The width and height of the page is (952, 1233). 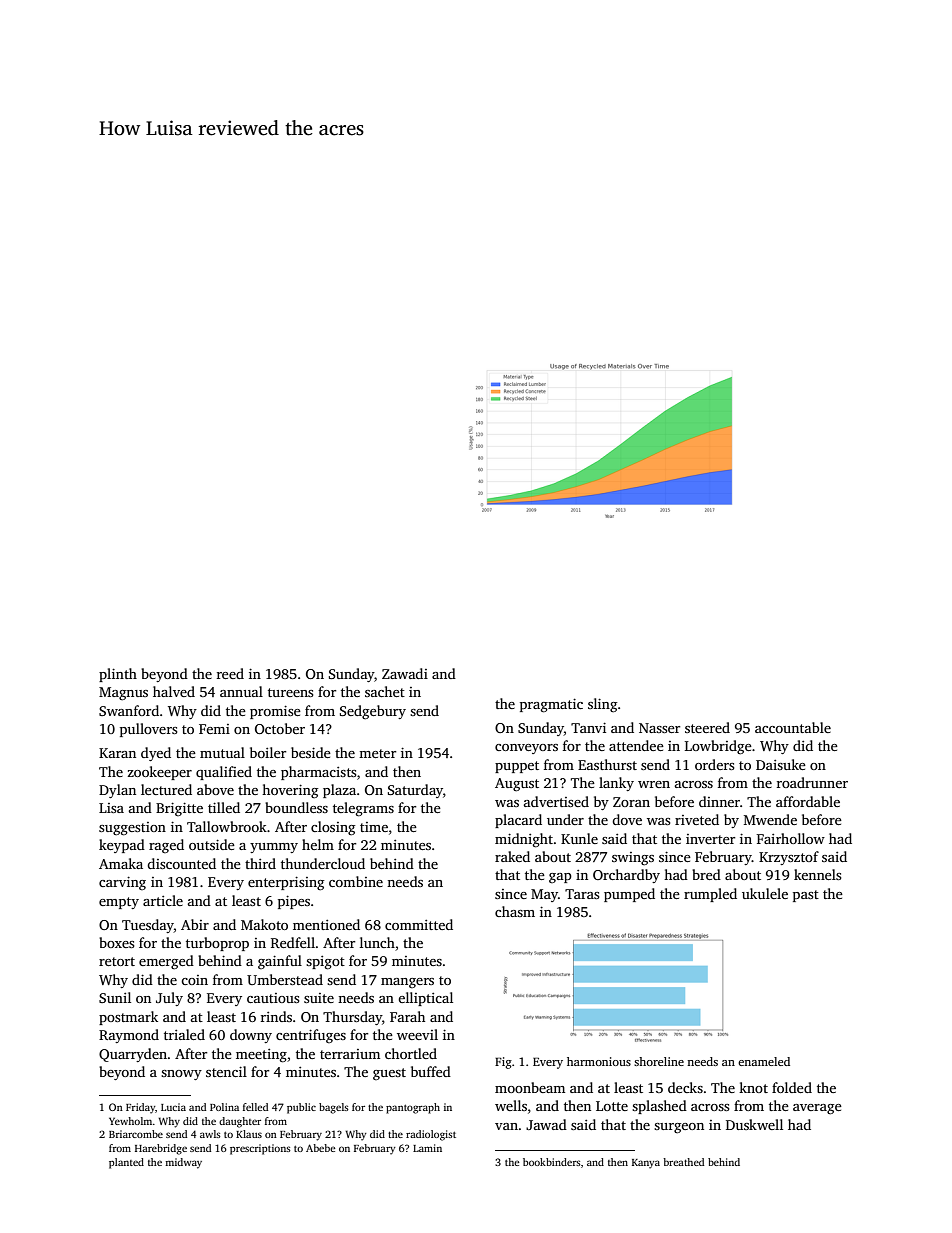 I want to click on Zawadi, so click(x=405, y=673).
